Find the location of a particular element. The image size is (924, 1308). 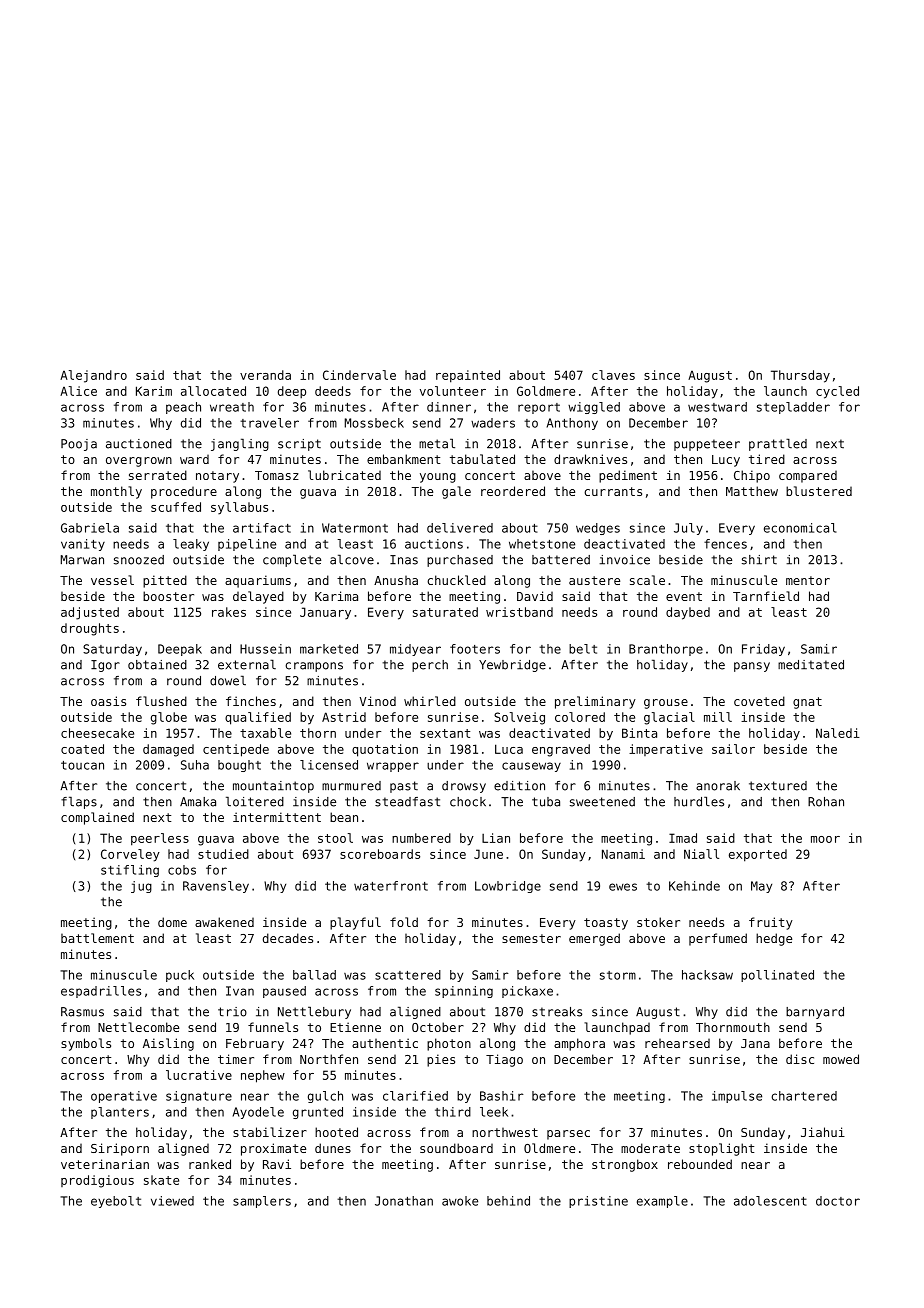

waterfront is located at coordinates (391, 886).
